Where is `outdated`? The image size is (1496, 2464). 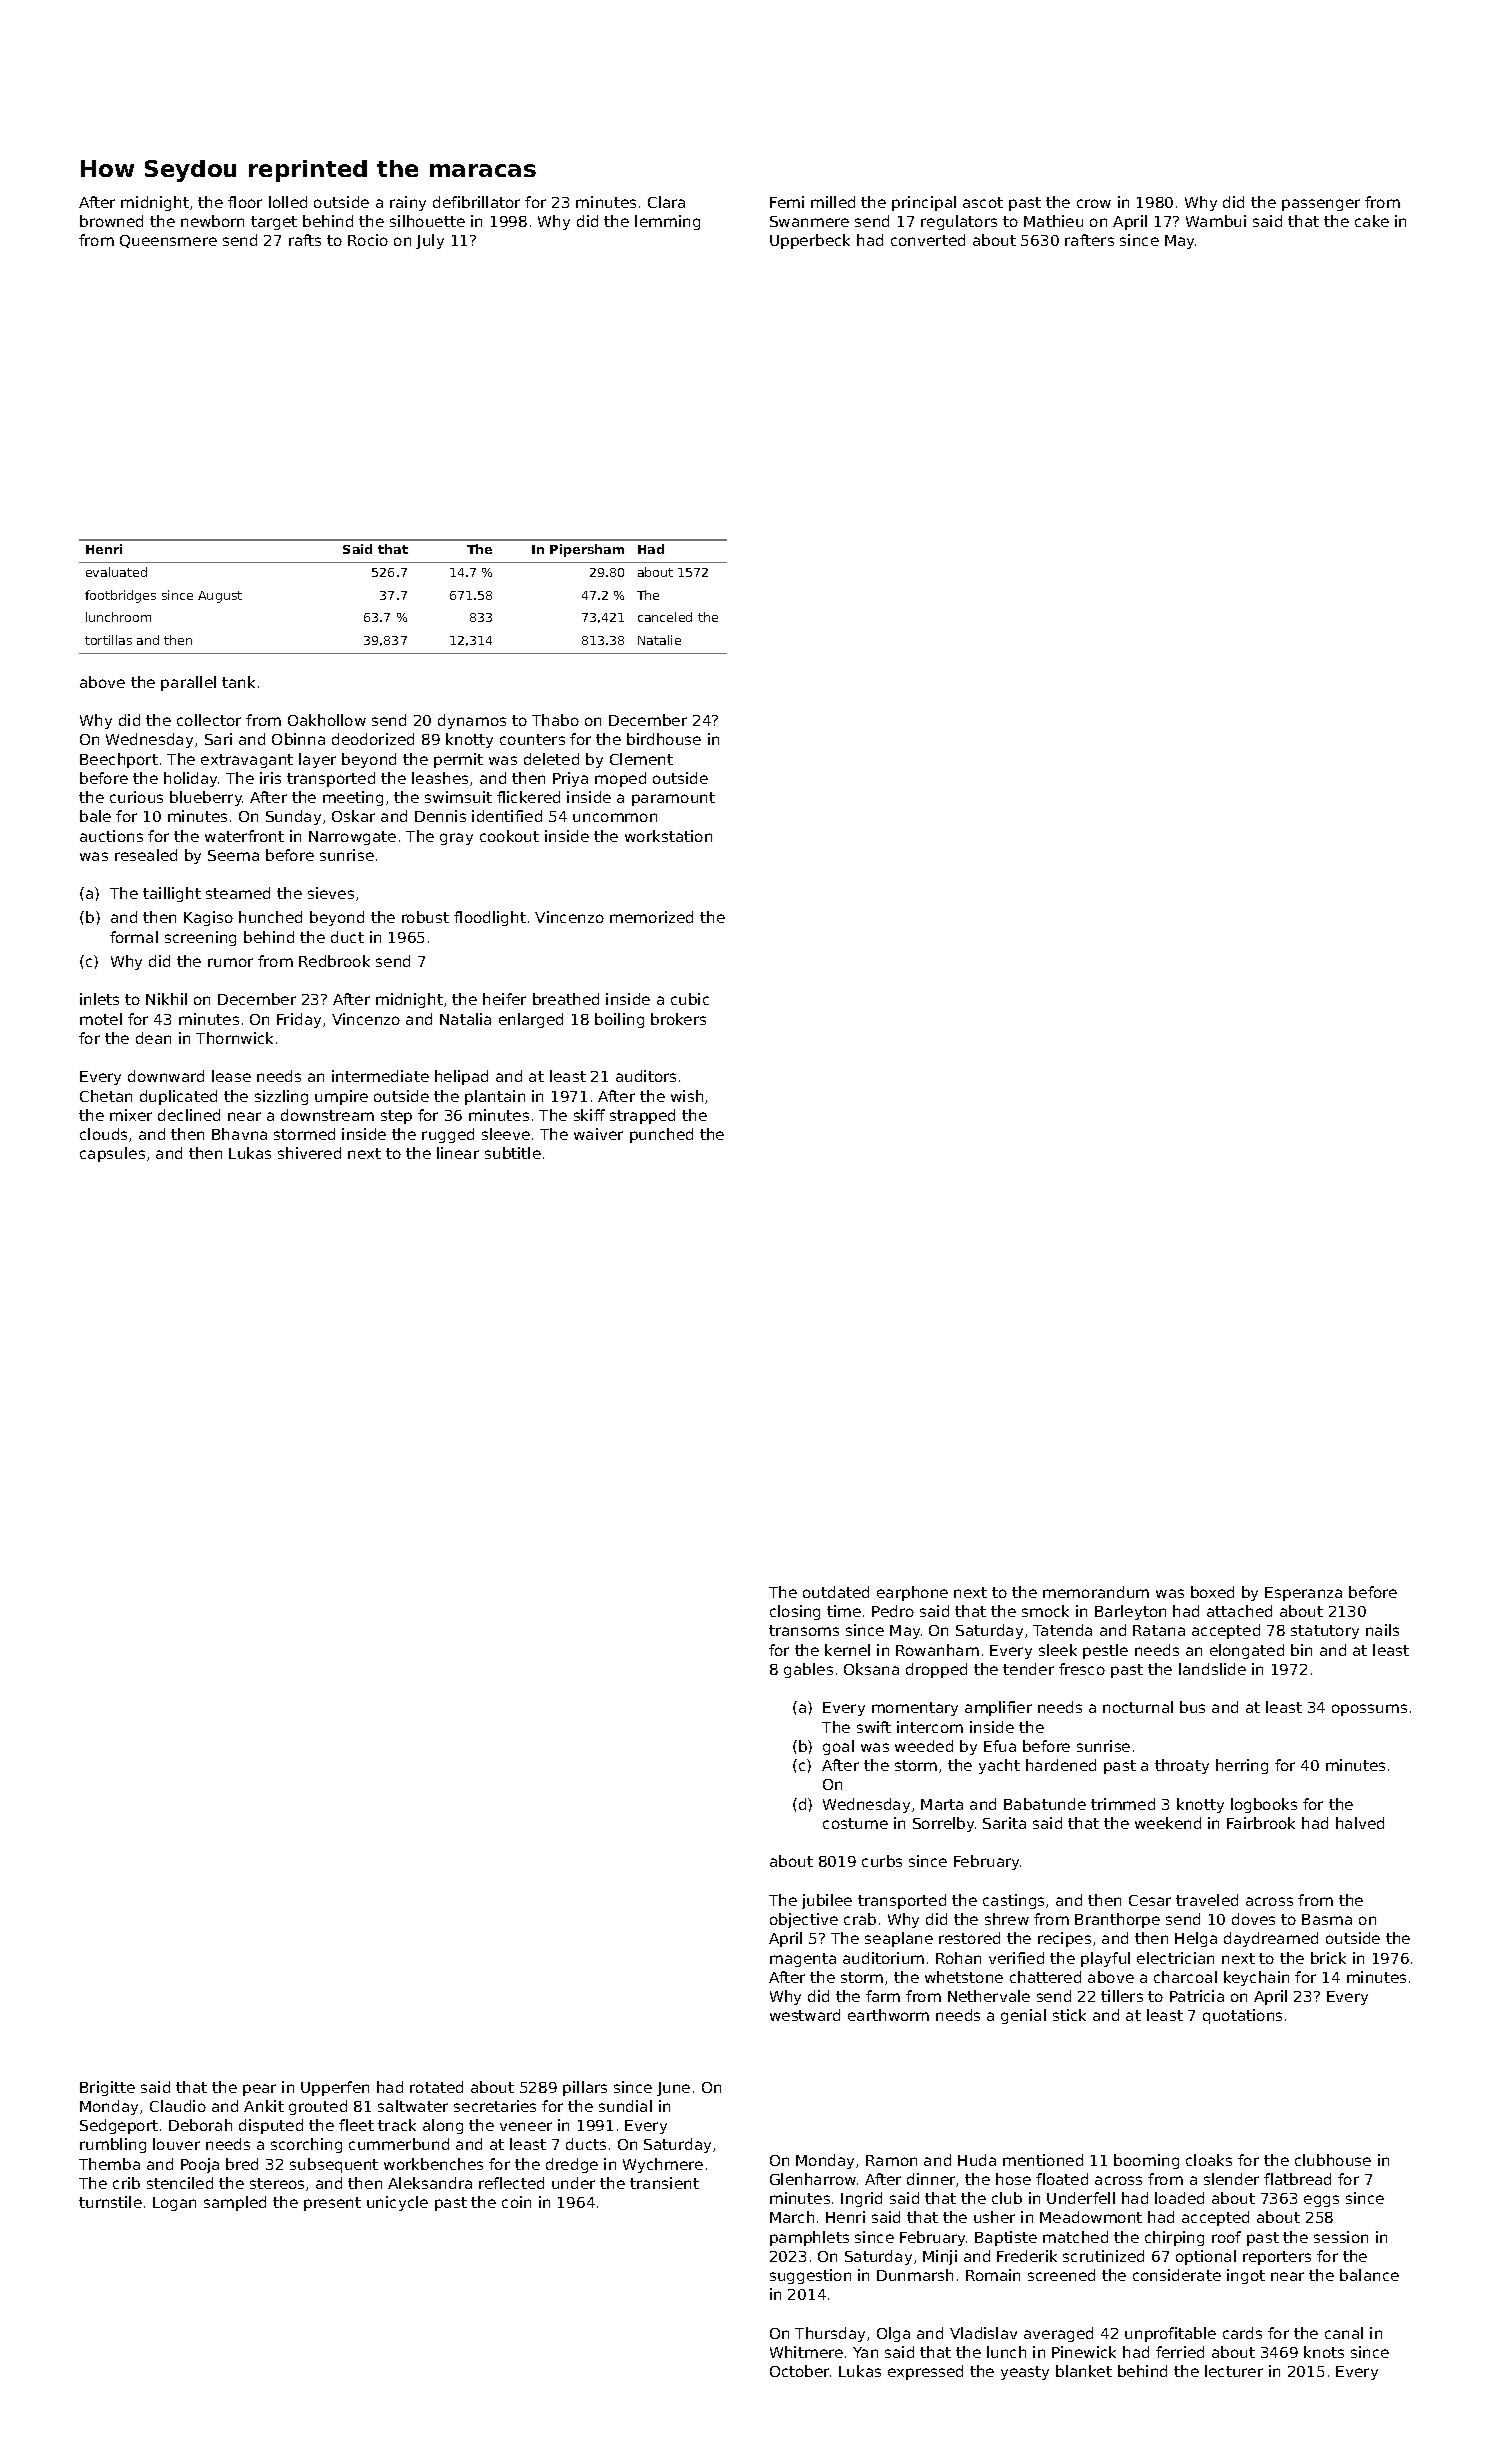 outdated is located at coordinates (836, 1592).
